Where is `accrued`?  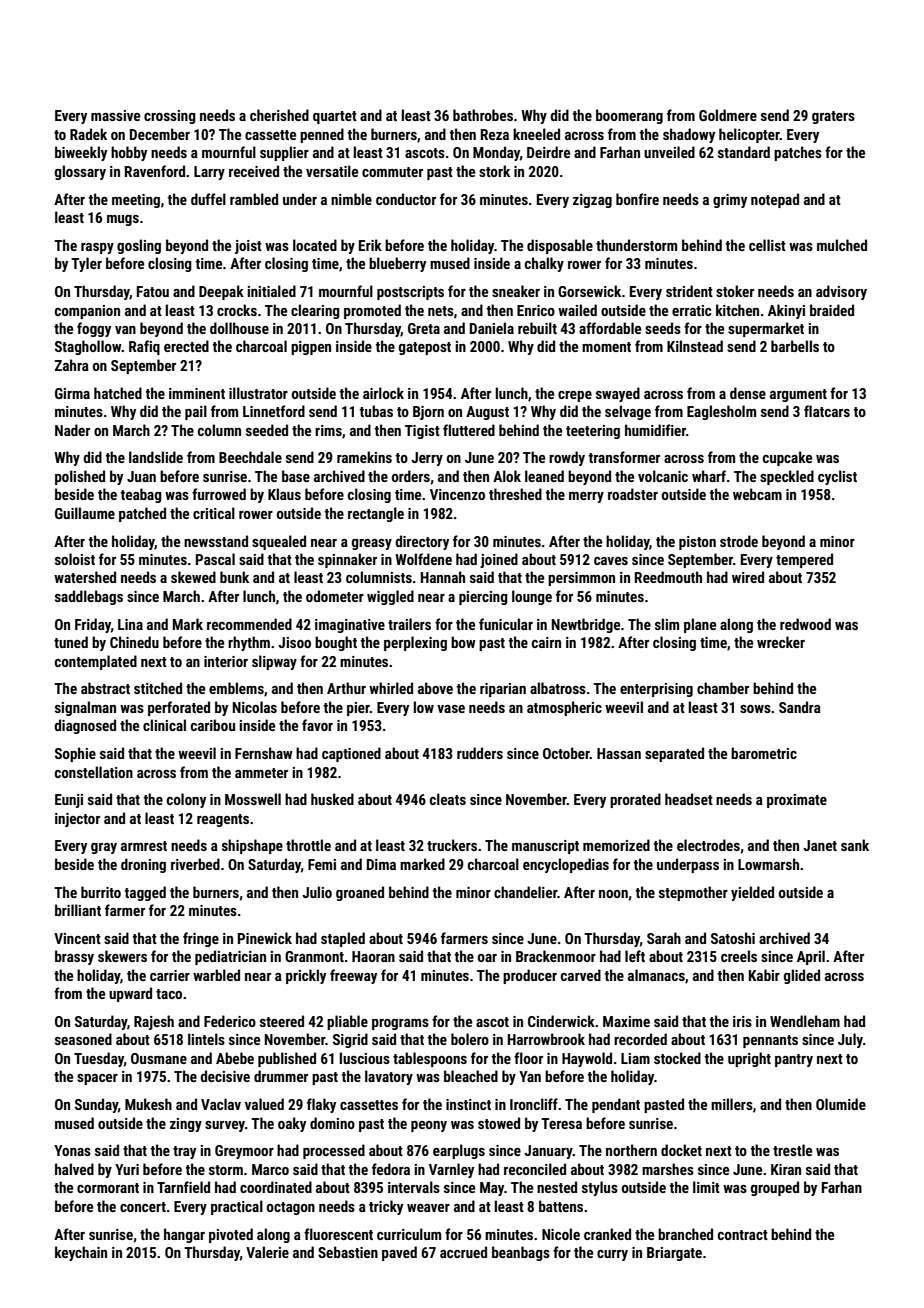 accrued is located at coordinates (463, 1252).
